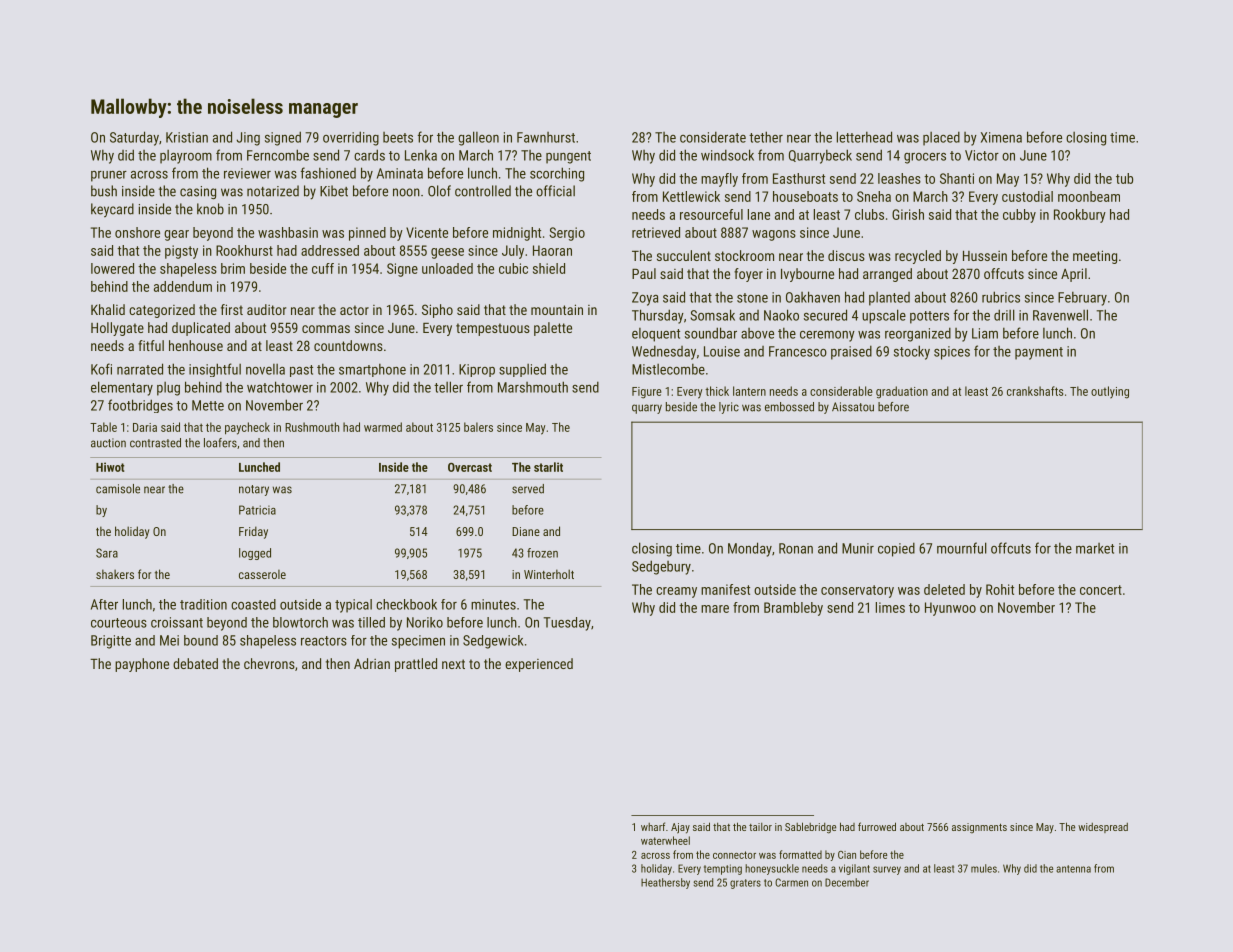 This screenshot has width=1233, height=952. Describe the element at coordinates (713, 137) in the screenshot. I see `considerate` at that location.
